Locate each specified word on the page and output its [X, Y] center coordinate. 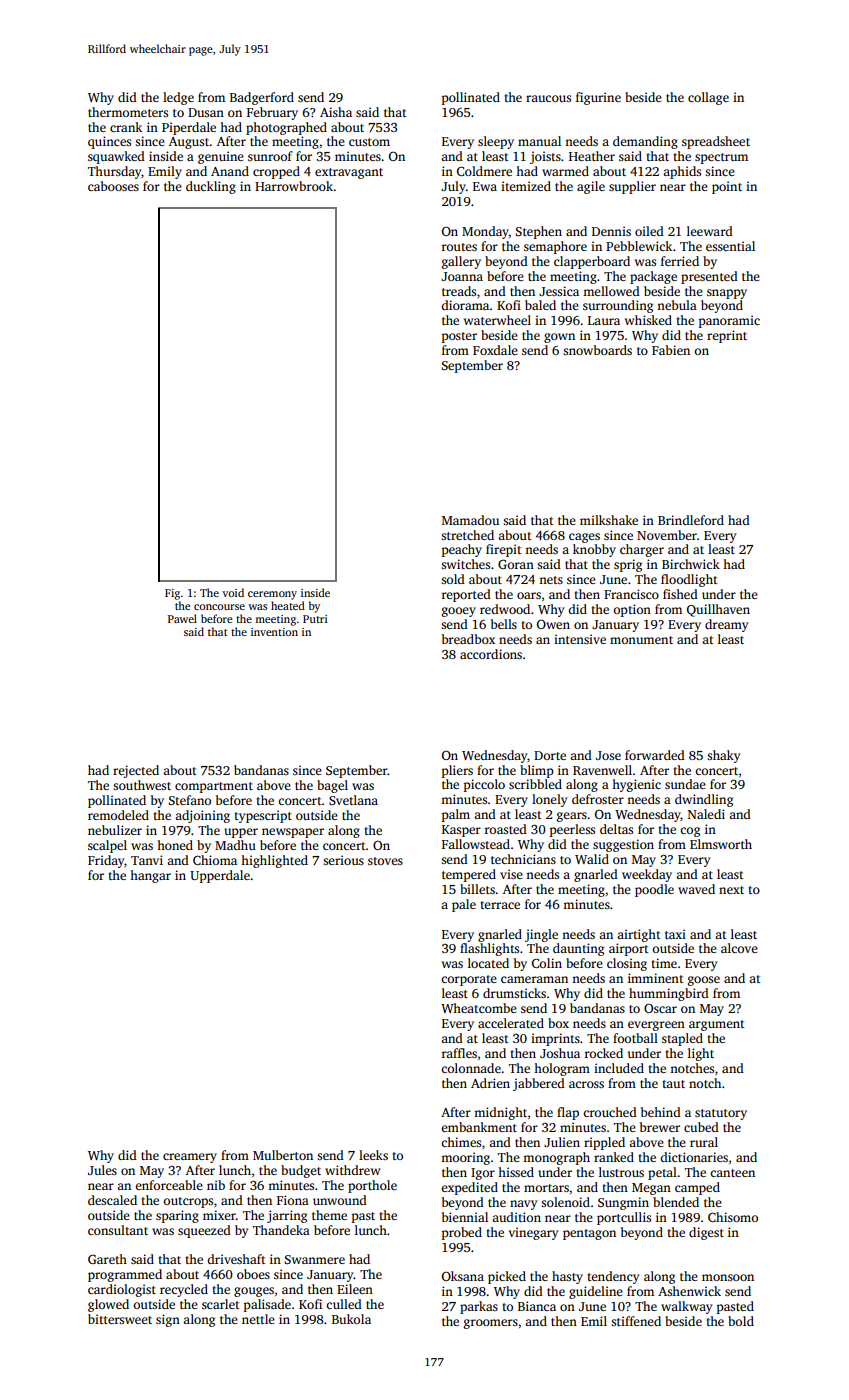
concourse [219, 607]
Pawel [182, 618]
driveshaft [236, 1259]
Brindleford [691, 520]
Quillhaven [718, 610]
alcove [739, 948]
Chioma [215, 860]
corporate [469, 980]
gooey [459, 612]
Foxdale [495, 350]
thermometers [128, 112]
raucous [548, 98]
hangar [150, 876]
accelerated [511, 1023]
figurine [598, 98]
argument [717, 1025]
